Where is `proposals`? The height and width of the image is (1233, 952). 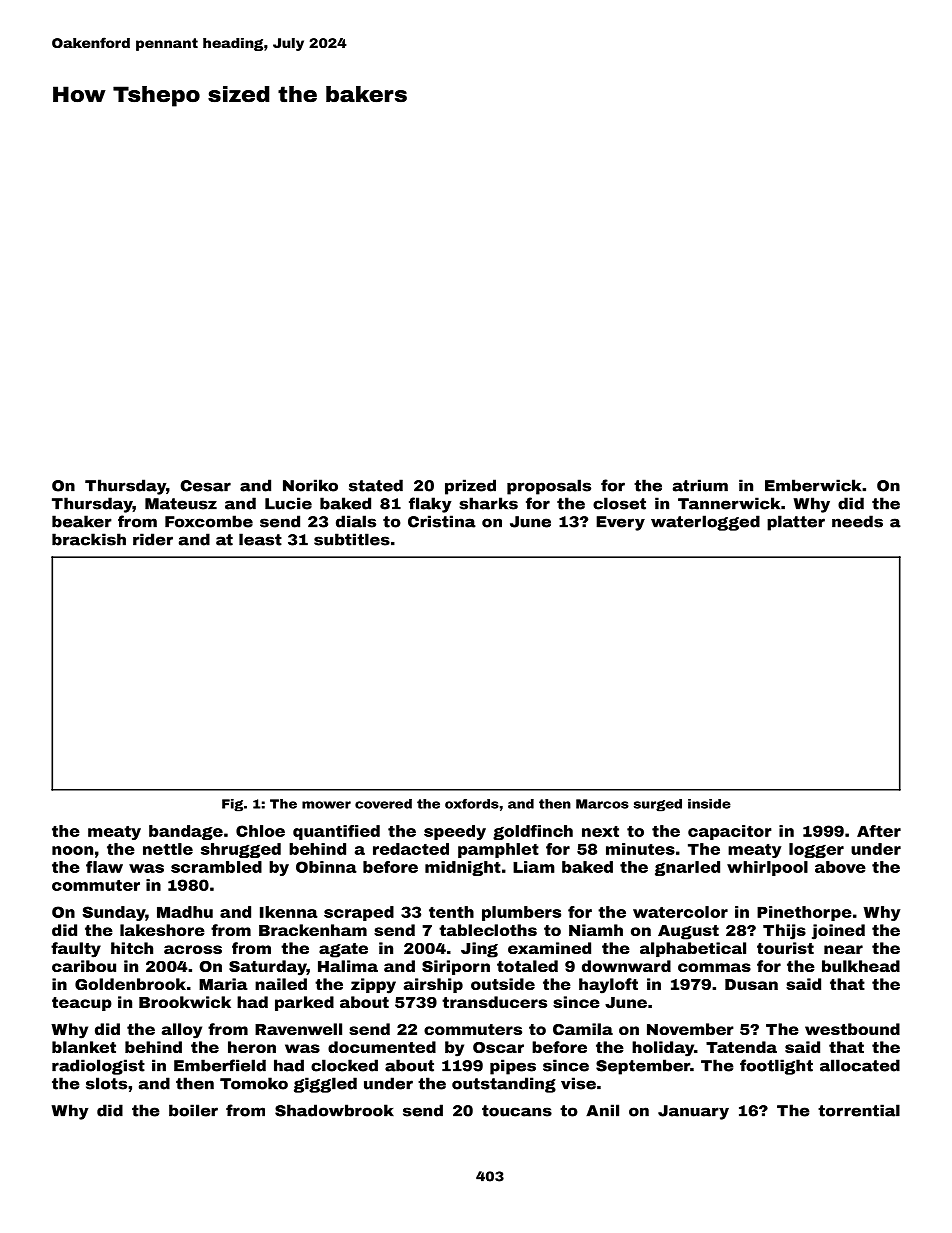 proposals is located at coordinates (549, 487).
